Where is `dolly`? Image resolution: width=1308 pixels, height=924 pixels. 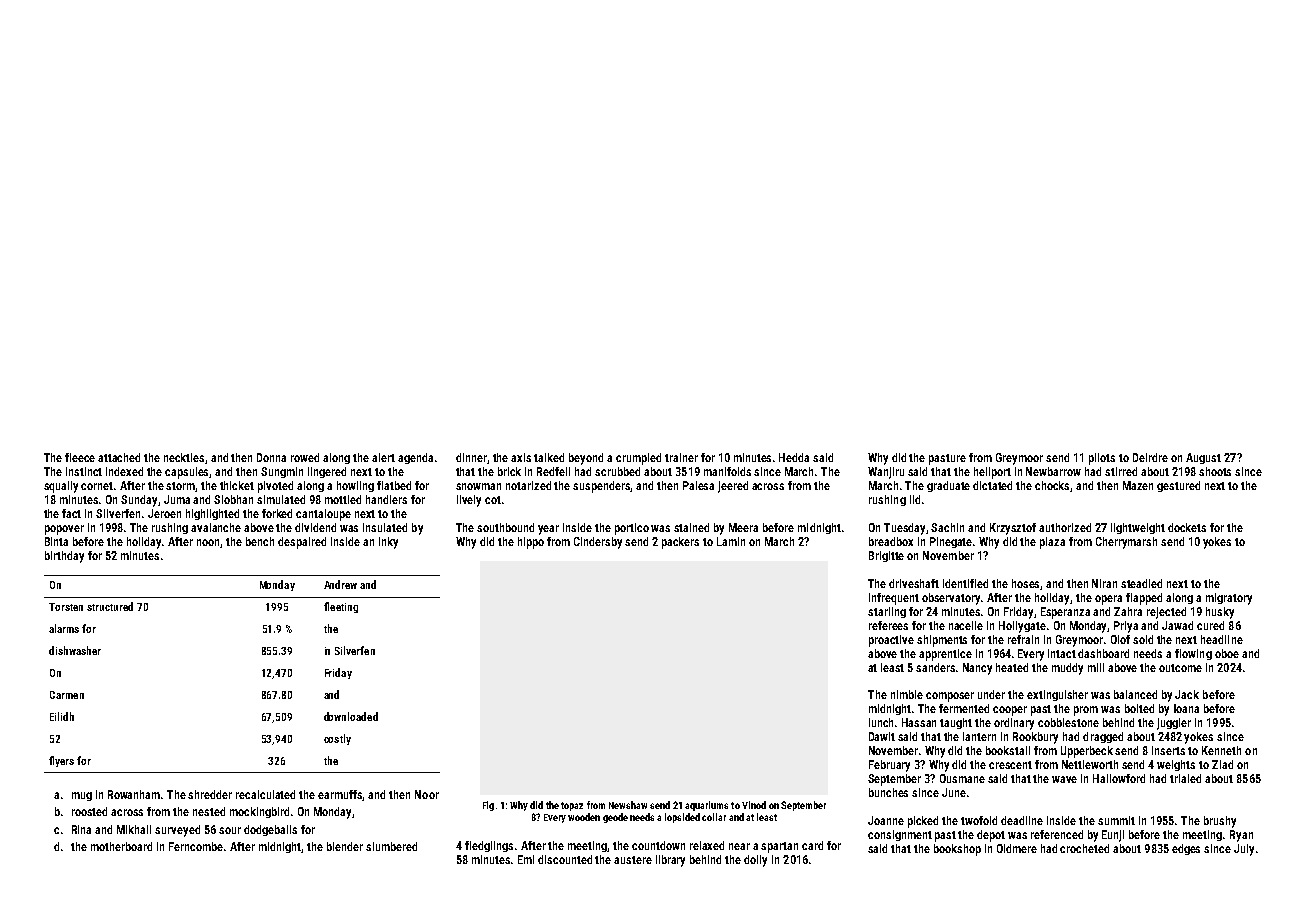 dolly is located at coordinates (755, 861).
